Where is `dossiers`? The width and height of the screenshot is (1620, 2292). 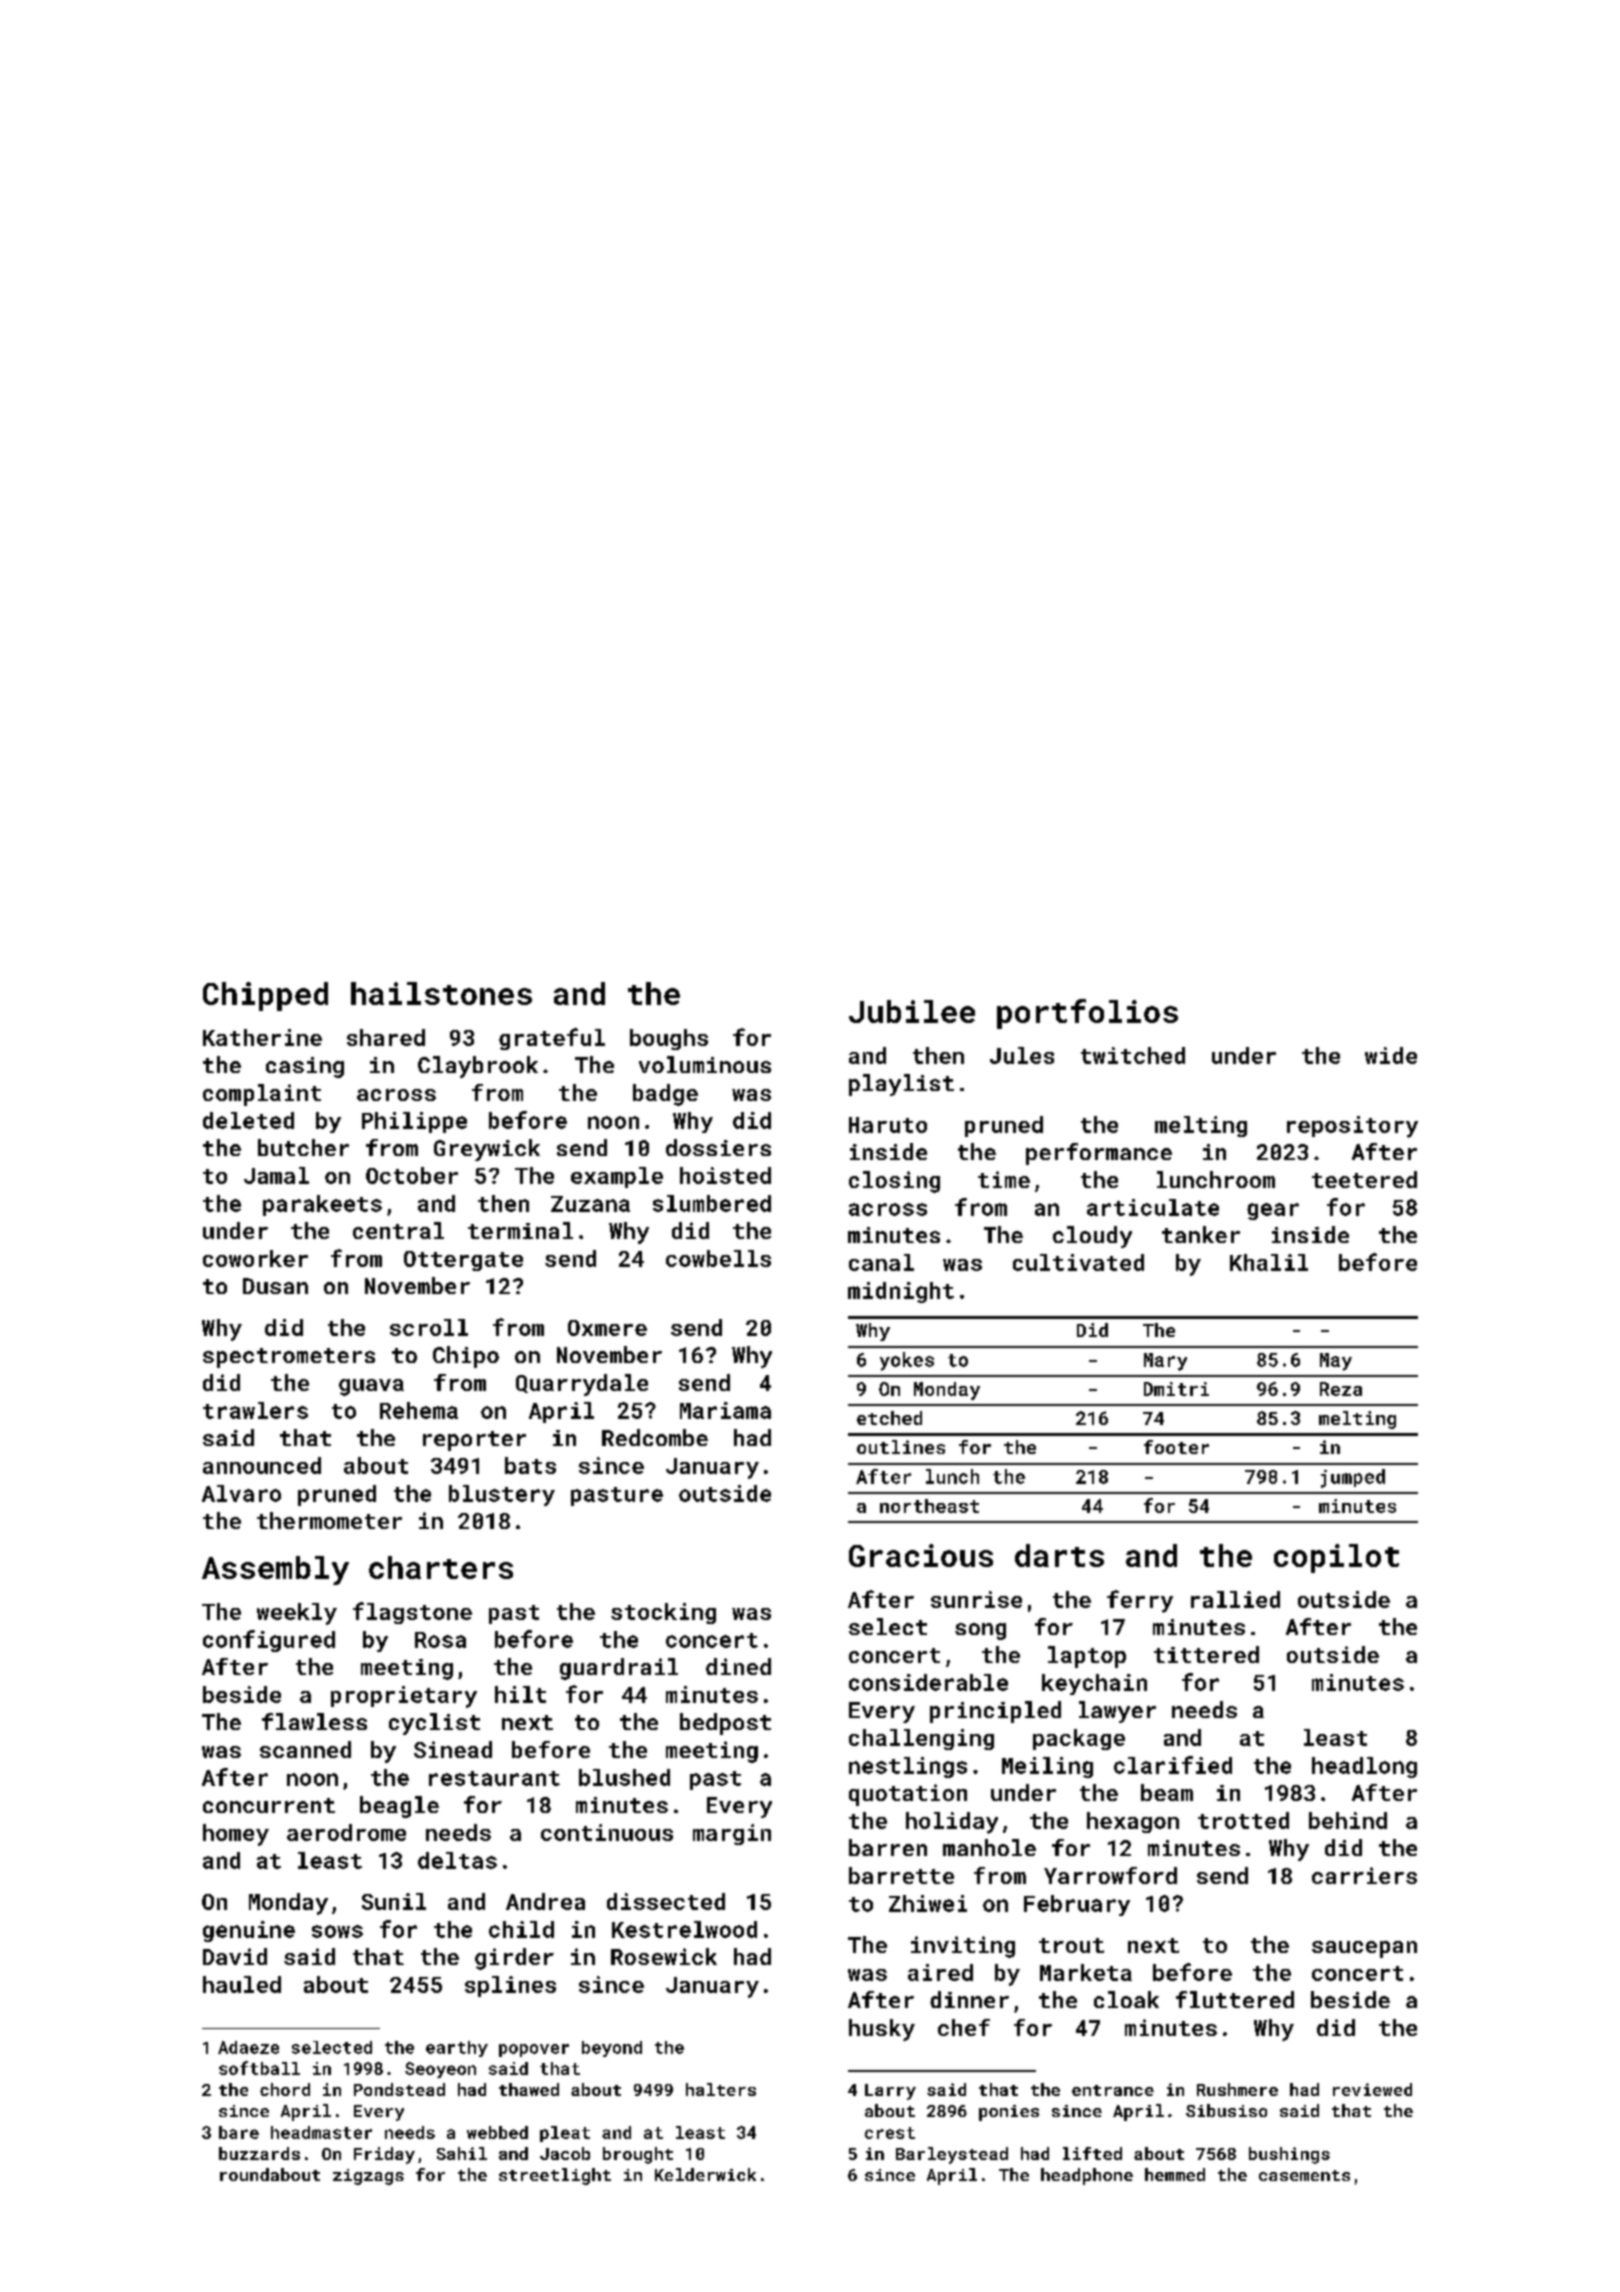 dossiers is located at coordinates (718, 1147).
